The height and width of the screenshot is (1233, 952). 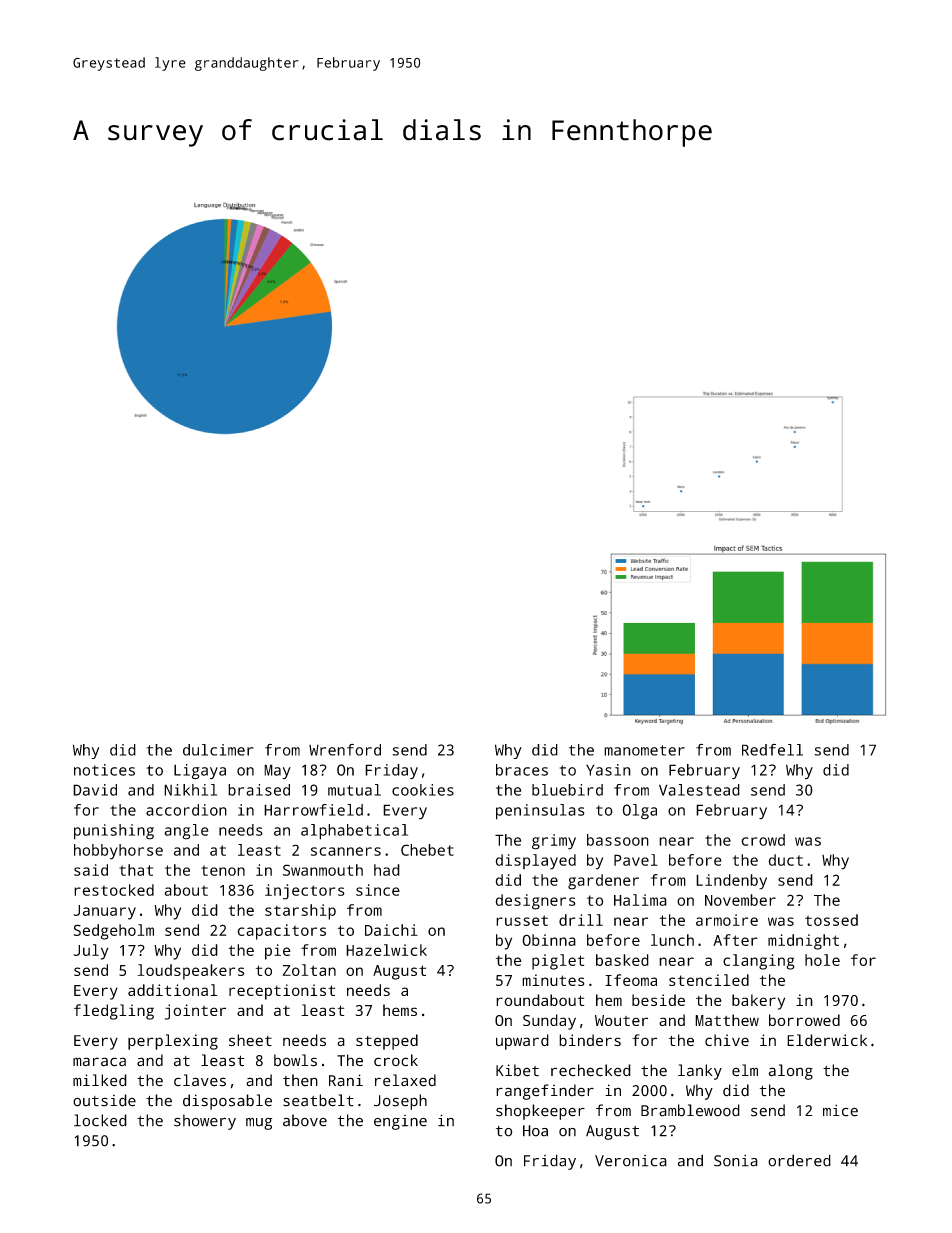 I want to click on bakery, so click(x=758, y=1002).
